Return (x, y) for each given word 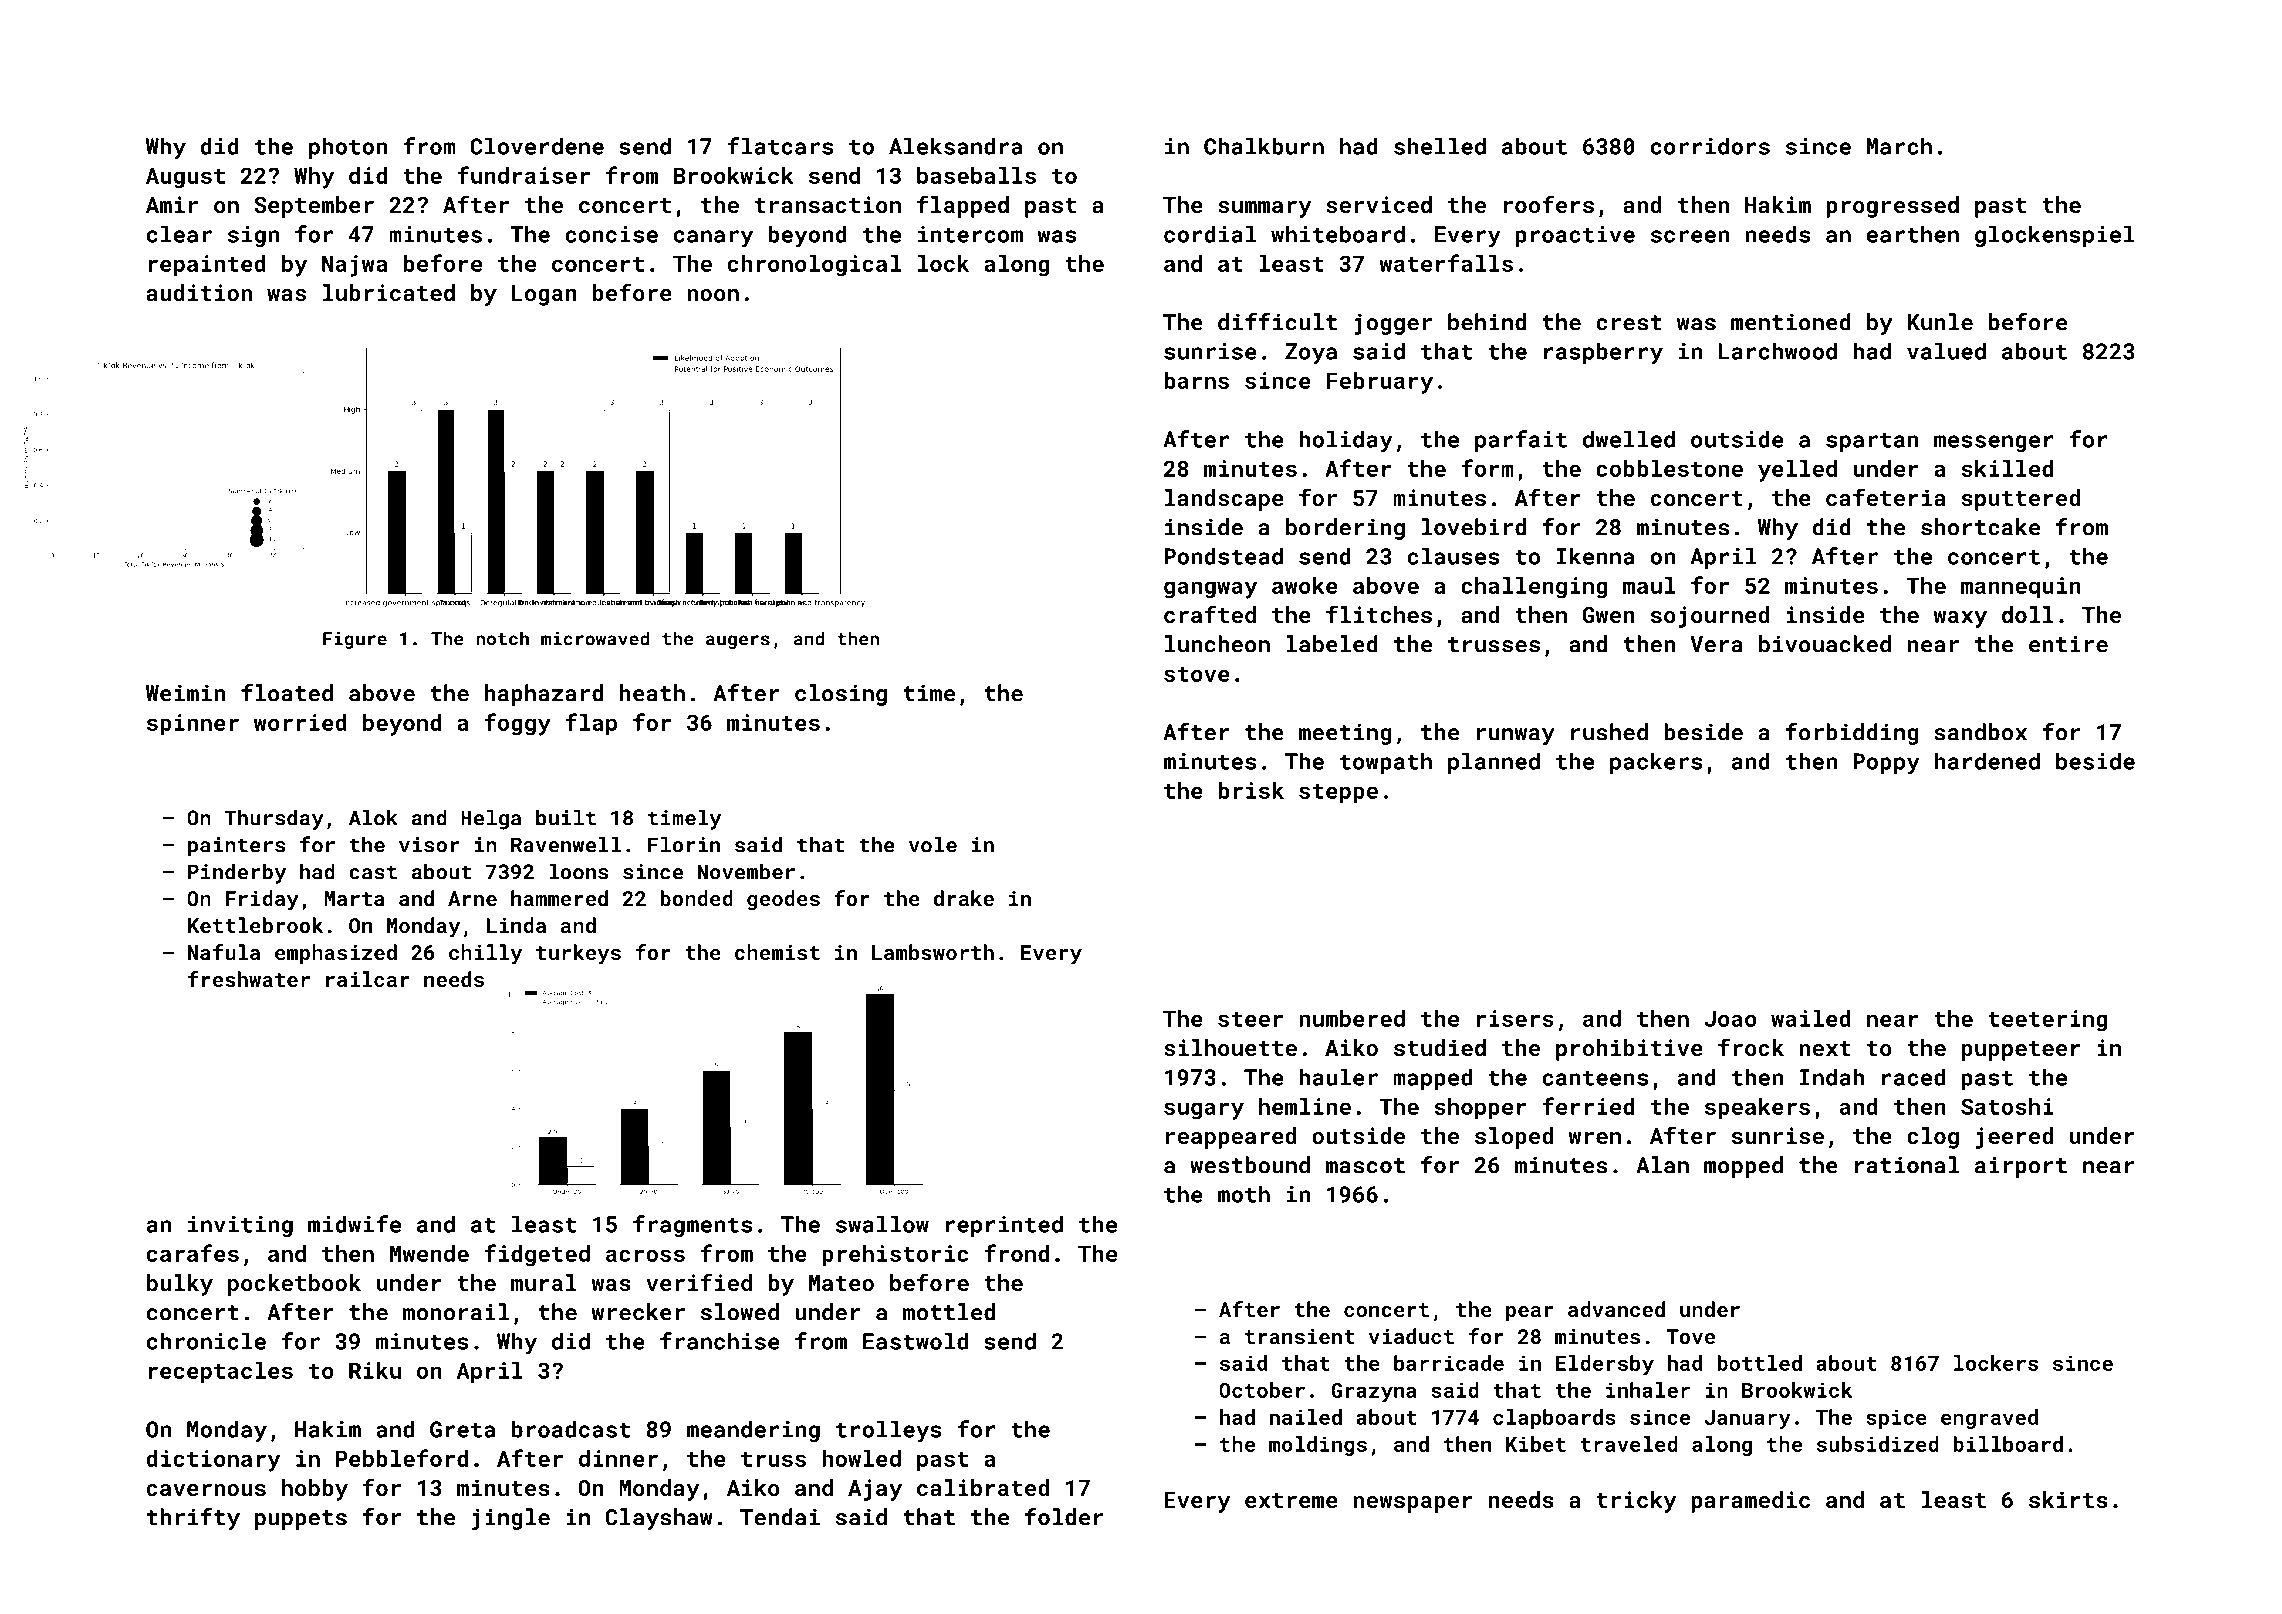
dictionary (213, 1461)
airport (2021, 1167)
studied (1440, 1047)
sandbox (1981, 732)
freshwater (249, 979)
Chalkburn (1264, 146)
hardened (1987, 761)
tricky (1636, 1502)
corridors (1710, 146)
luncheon (1217, 644)
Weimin (185, 693)
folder (1064, 1517)
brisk (1251, 790)
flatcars (780, 146)
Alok (373, 817)
